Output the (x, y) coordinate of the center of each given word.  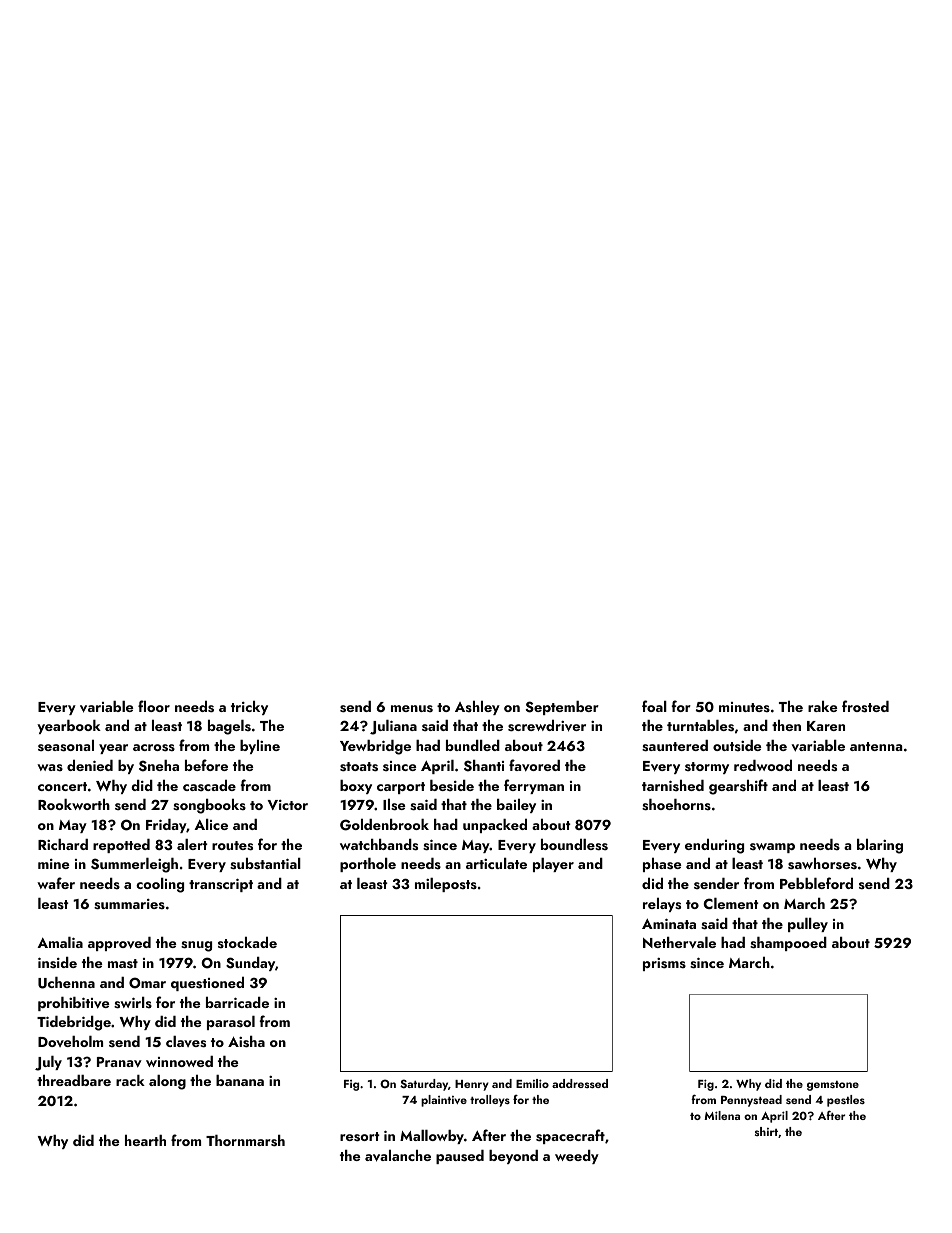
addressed (580, 1083)
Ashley (477, 708)
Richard (63, 844)
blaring (880, 846)
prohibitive (73, 1004)
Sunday (250, 964)
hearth (145, 1140)
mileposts (446, 885)
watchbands (379, 845)
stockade (247, 942)
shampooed (788, 944)
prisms (664, 964)
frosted (865, 706)
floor (154, 706)
